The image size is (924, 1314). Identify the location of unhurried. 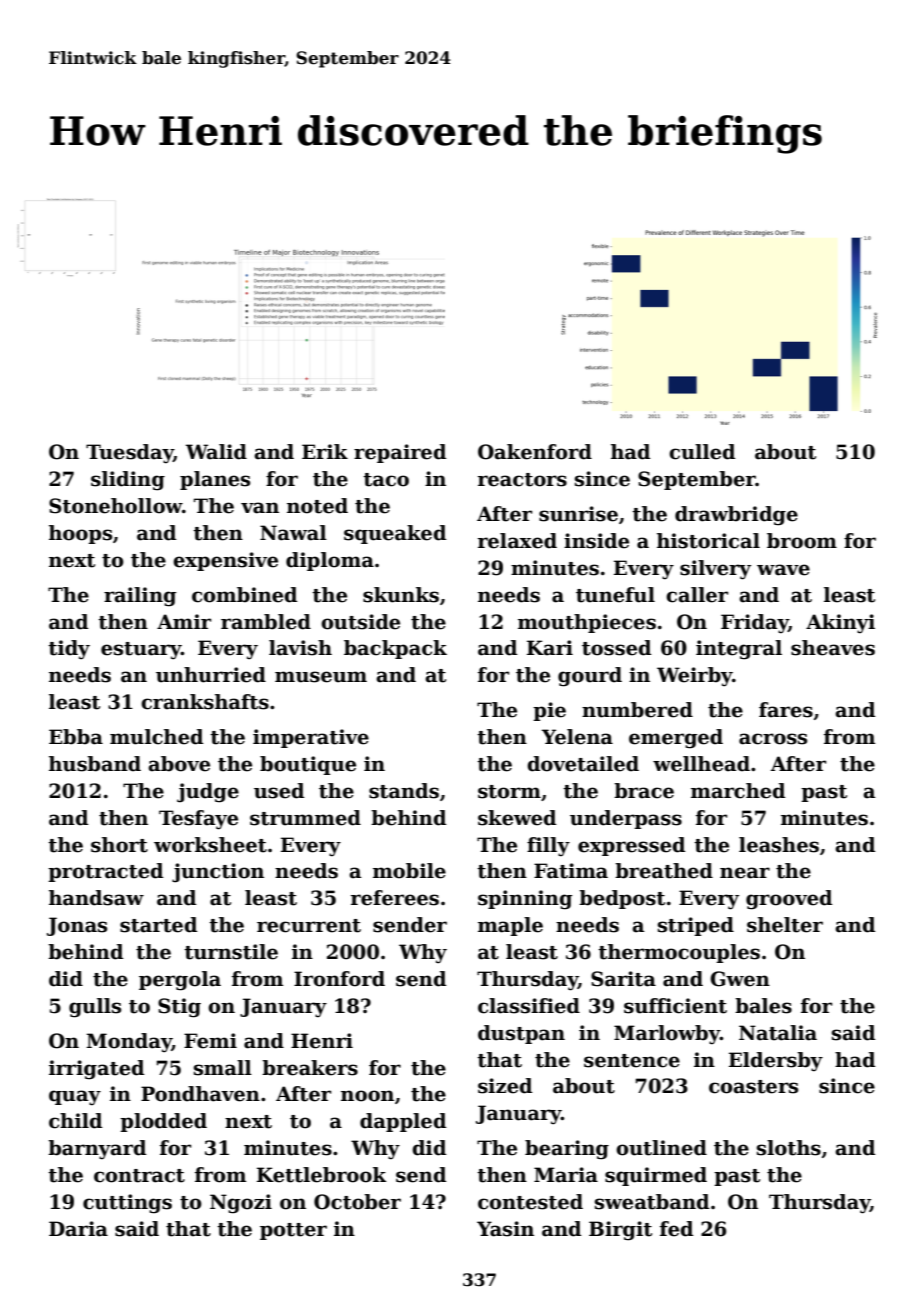
(211, 675).
